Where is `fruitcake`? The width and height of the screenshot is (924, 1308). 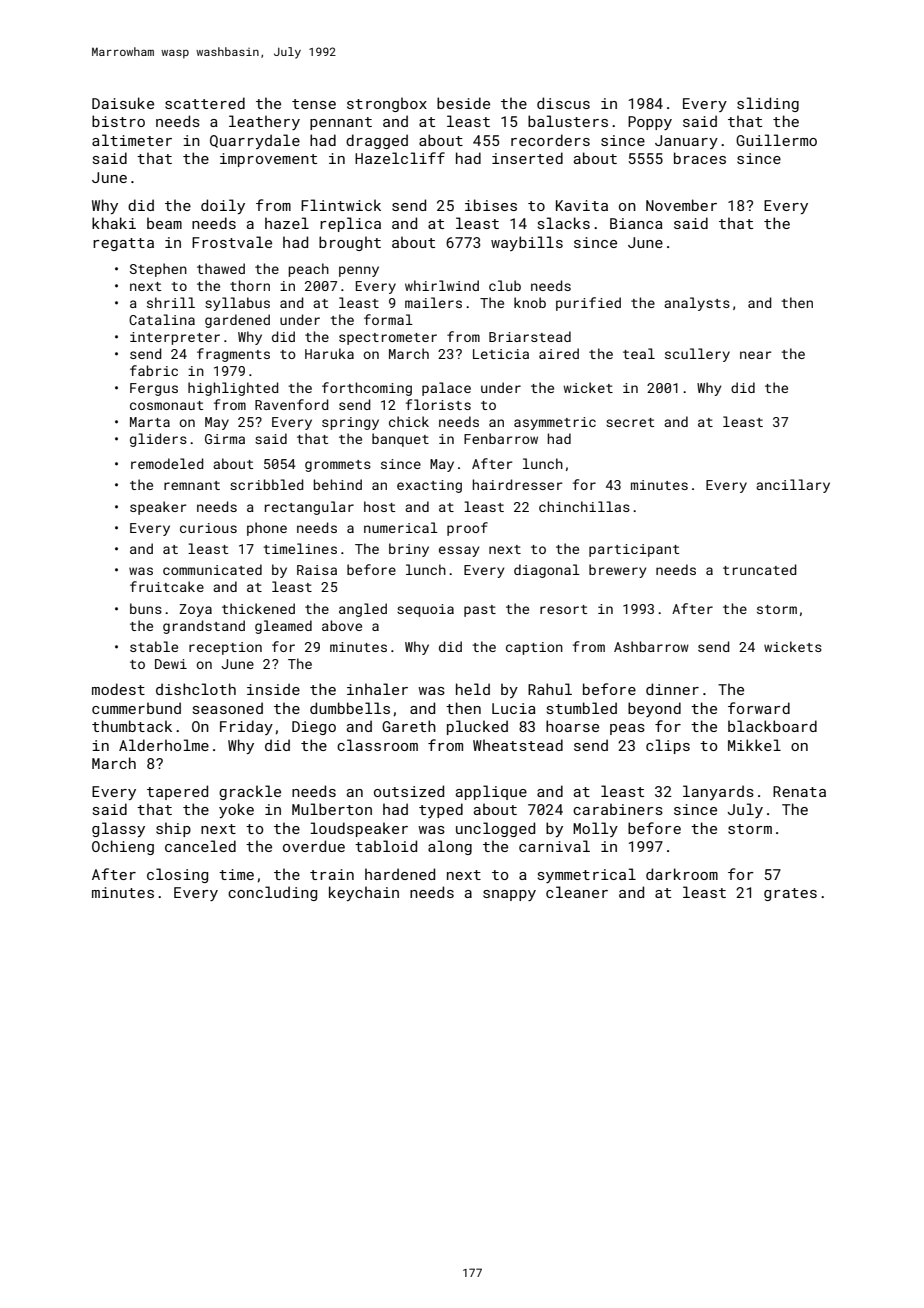 fruitcake is located at coordinates (167, 586).
